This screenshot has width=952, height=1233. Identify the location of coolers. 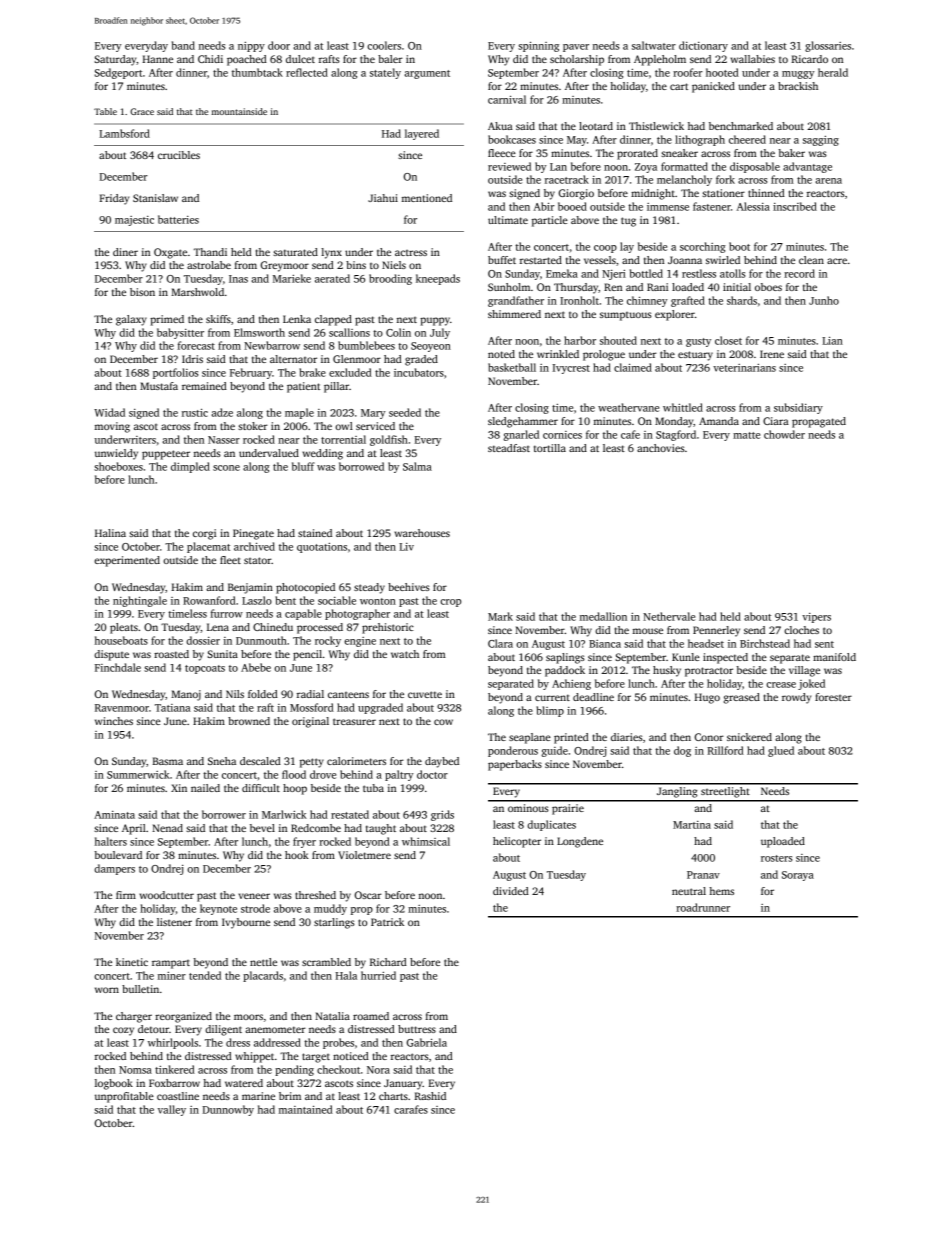
(384, 45).
